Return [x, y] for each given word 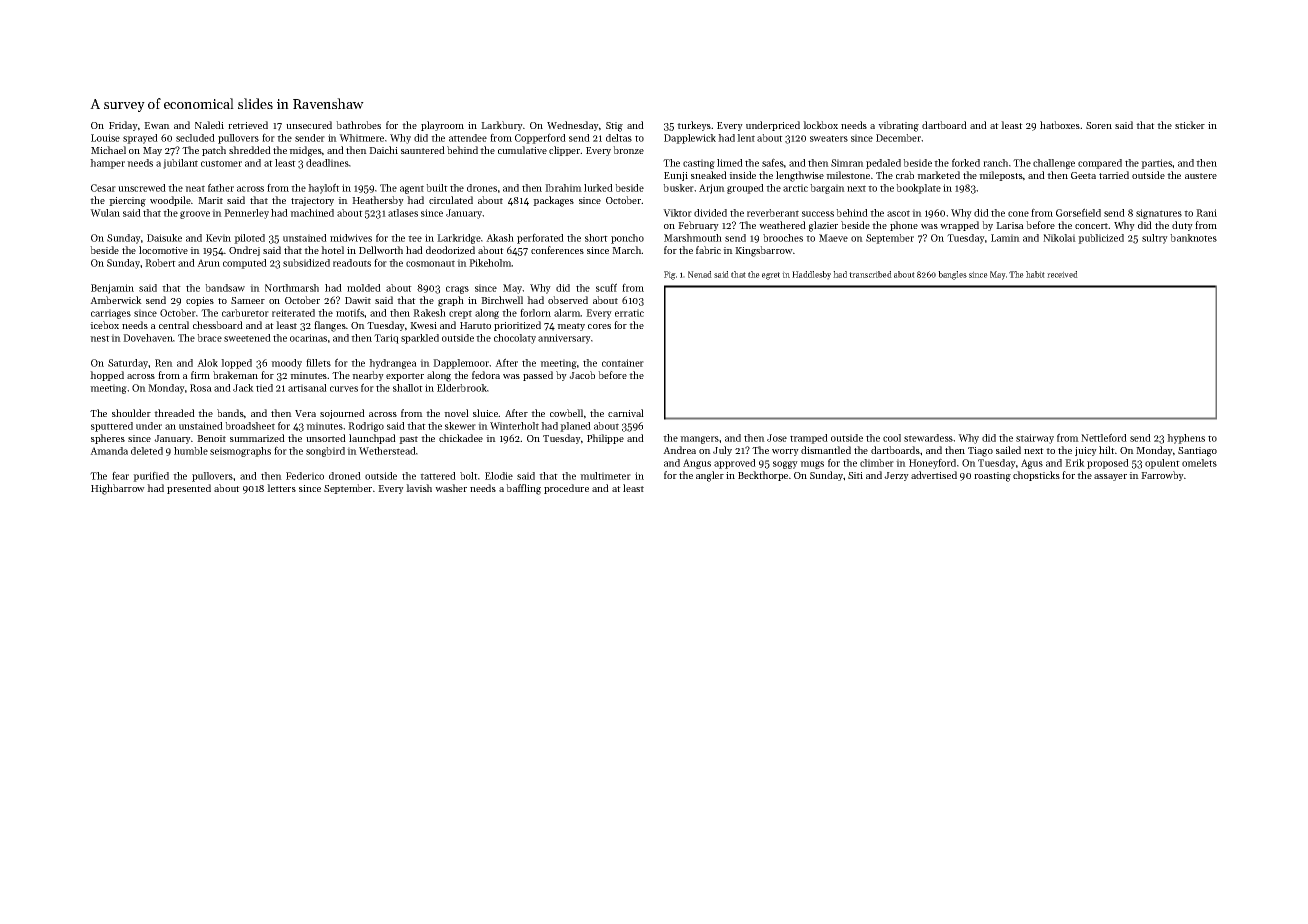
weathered [782, 225]
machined [312, 213]
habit [1035, 274]
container [623, 363]
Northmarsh [292, 288]
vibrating [898, 126]
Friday [123, 126]
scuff [606, 287]
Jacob [582, 375]
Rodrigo [366, 427]
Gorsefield [1078, 212]
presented [189, 489]
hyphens [1186, 439]
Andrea [679, 450]
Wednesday [573, 126]
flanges [330, 326]
